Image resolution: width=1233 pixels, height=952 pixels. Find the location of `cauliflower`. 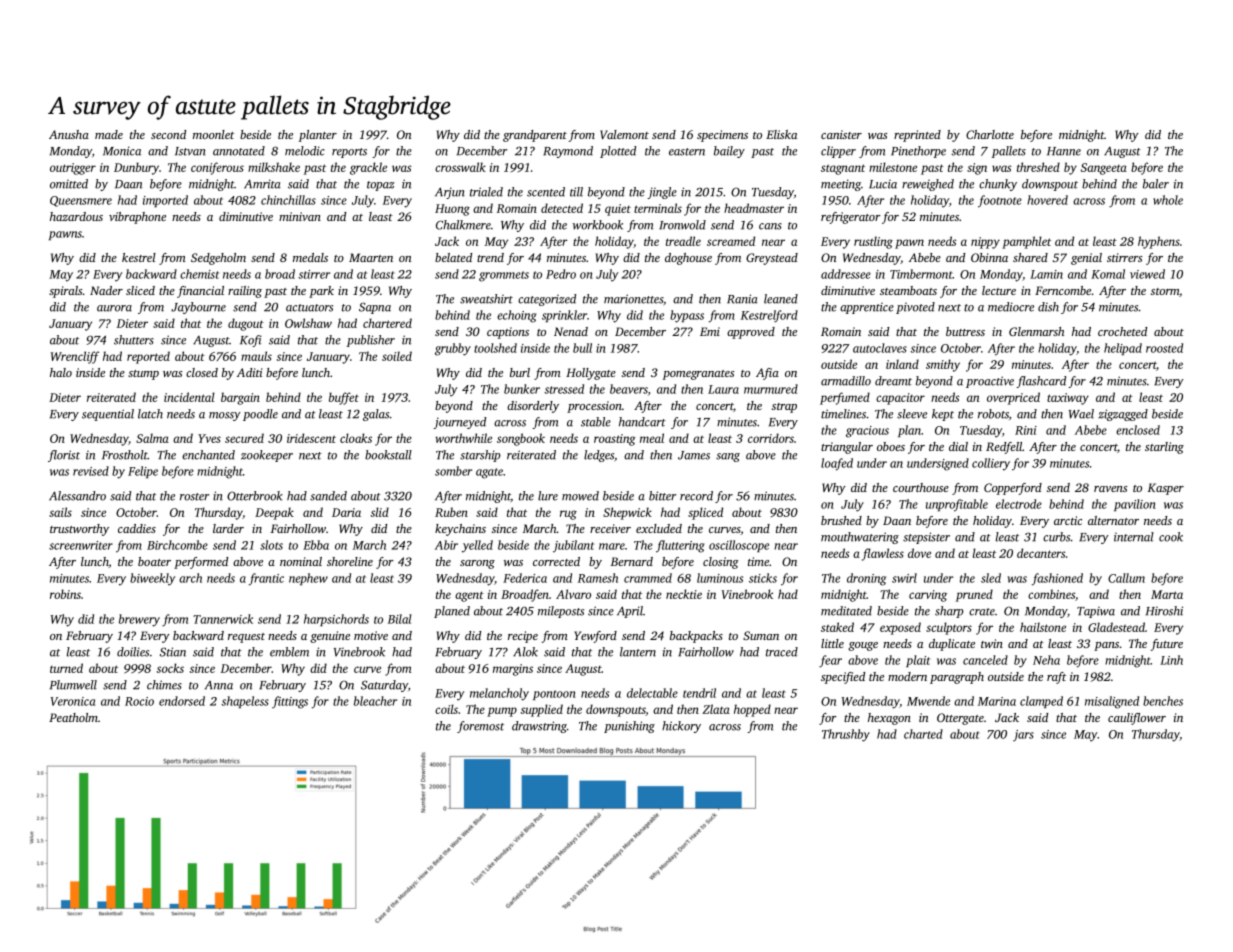

cauliflower is located at coordinates (1137, 719).
